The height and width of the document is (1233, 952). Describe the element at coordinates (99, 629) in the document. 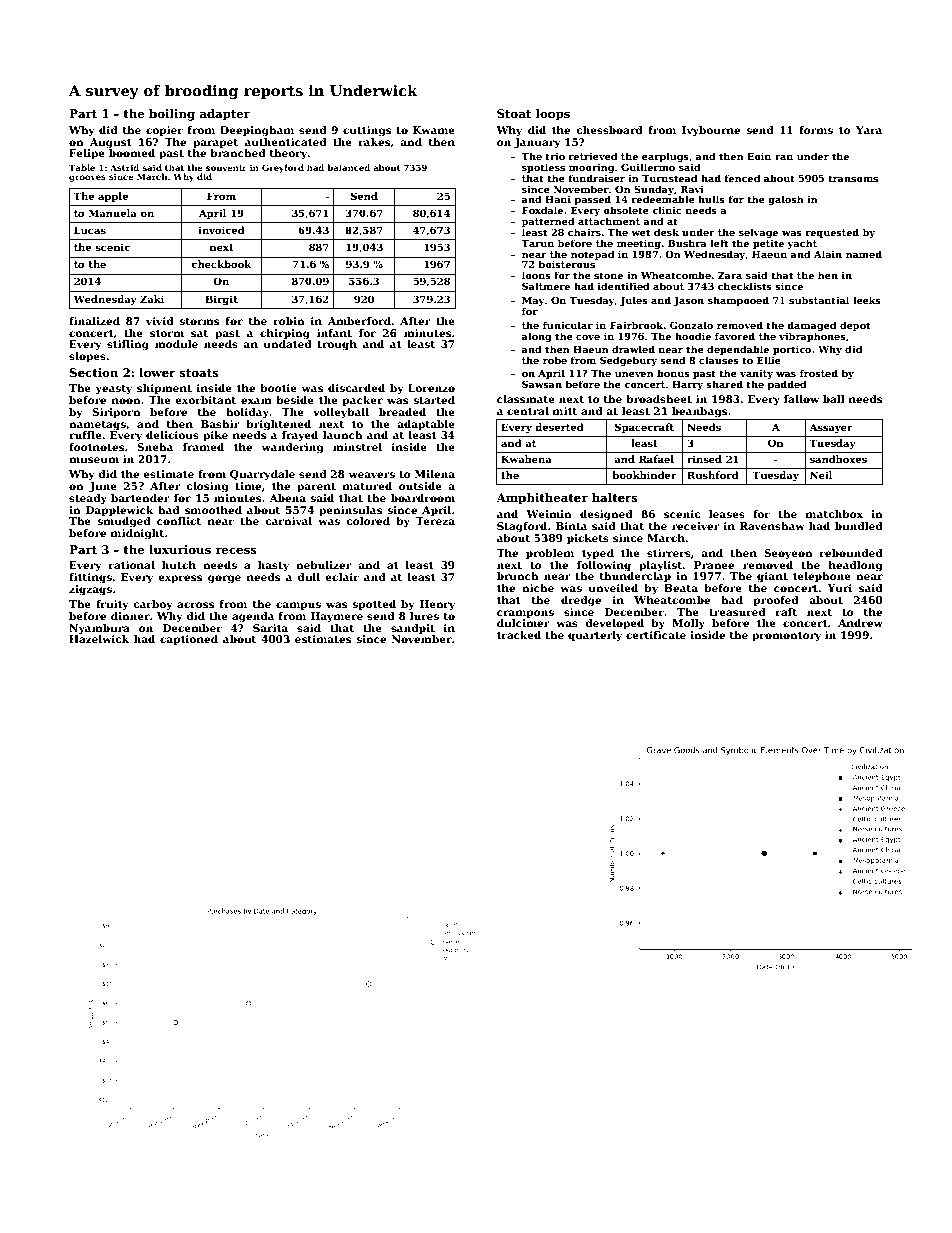

I see `Nyambura` at that location.
